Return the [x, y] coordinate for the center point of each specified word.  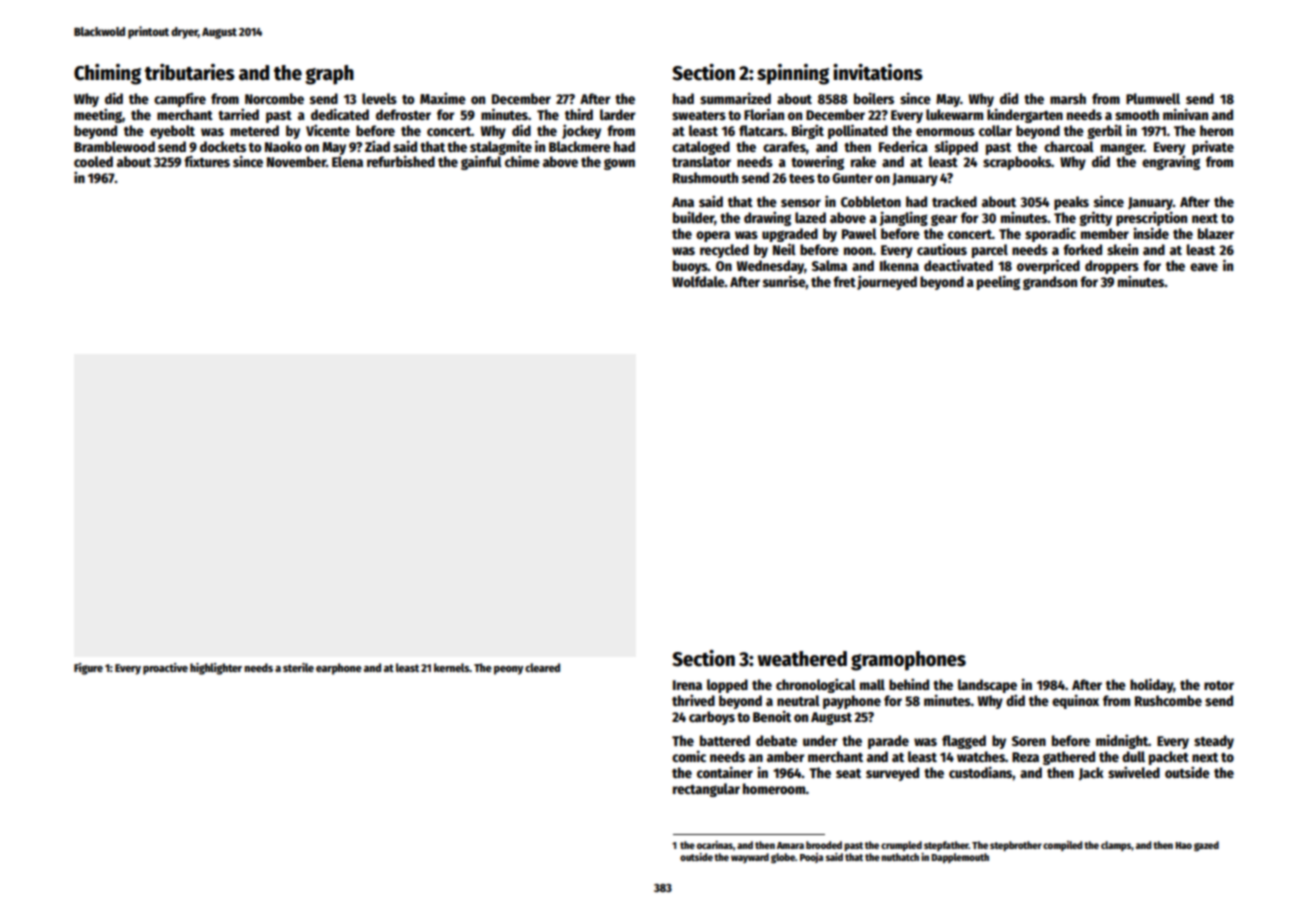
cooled [93, 161]
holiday [1151, 685]
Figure [88, 669]
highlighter [216, 669]
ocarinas [715, 845]
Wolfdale [698, 281]
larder [617, 114]
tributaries [190, 72]
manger [1122, 149]
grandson [1050, 283]
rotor [1219, 685]
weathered [802, 659]
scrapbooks [1017, 163]
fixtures [207, 161]
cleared [542, 667]
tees [802, 178]
